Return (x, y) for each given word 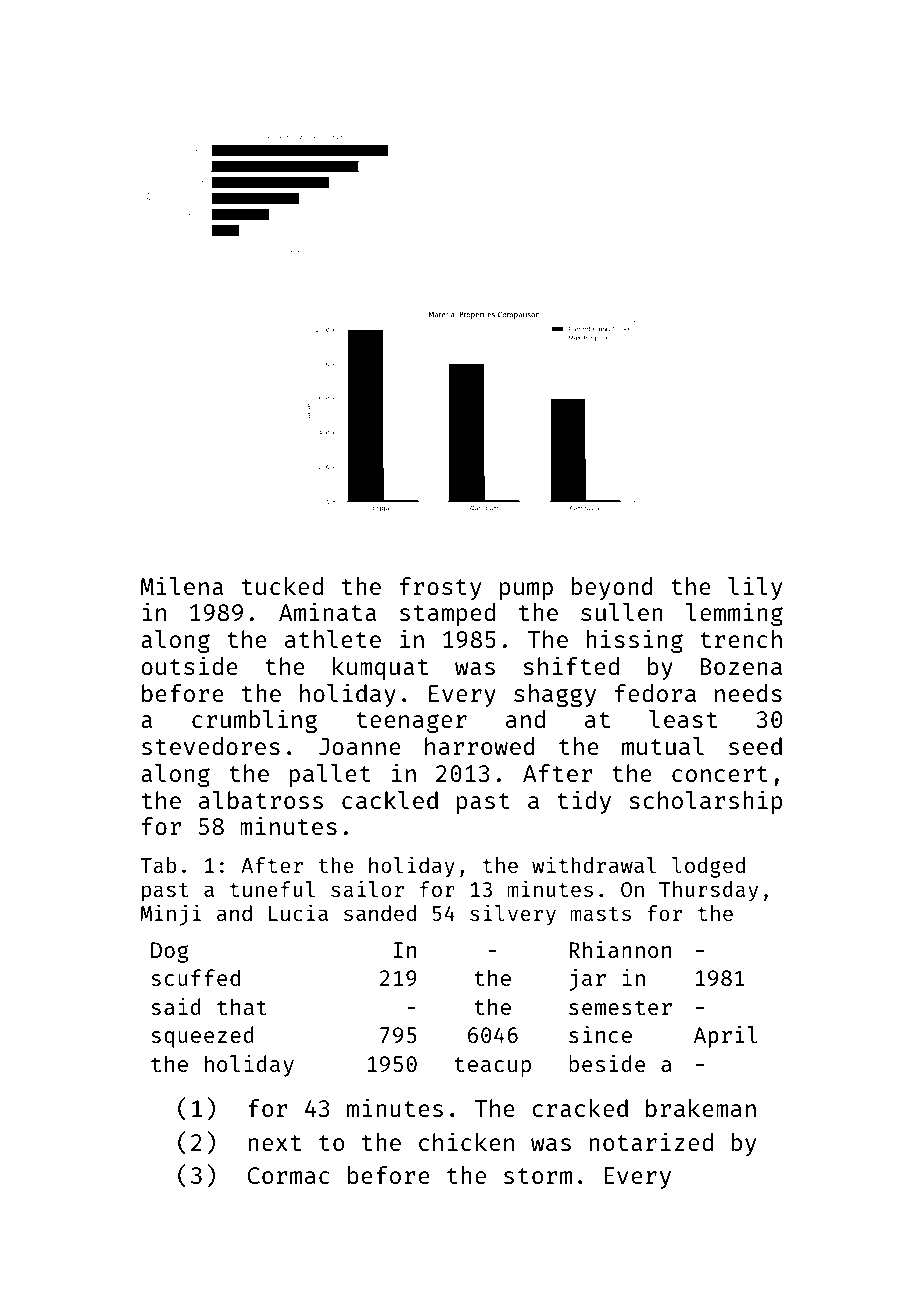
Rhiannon (620, 949)
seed (755, 746)
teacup (492, 1067)
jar (587, 980)
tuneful (272, 889)
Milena (181, 585)
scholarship (705, 802)
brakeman (701, 1108)
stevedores (211, 746)
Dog (170, 952)
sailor (367, 888)
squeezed (202, 1037)
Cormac (288, 1175)
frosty (440, 588)
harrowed (480, 746)
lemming (734, 614)
